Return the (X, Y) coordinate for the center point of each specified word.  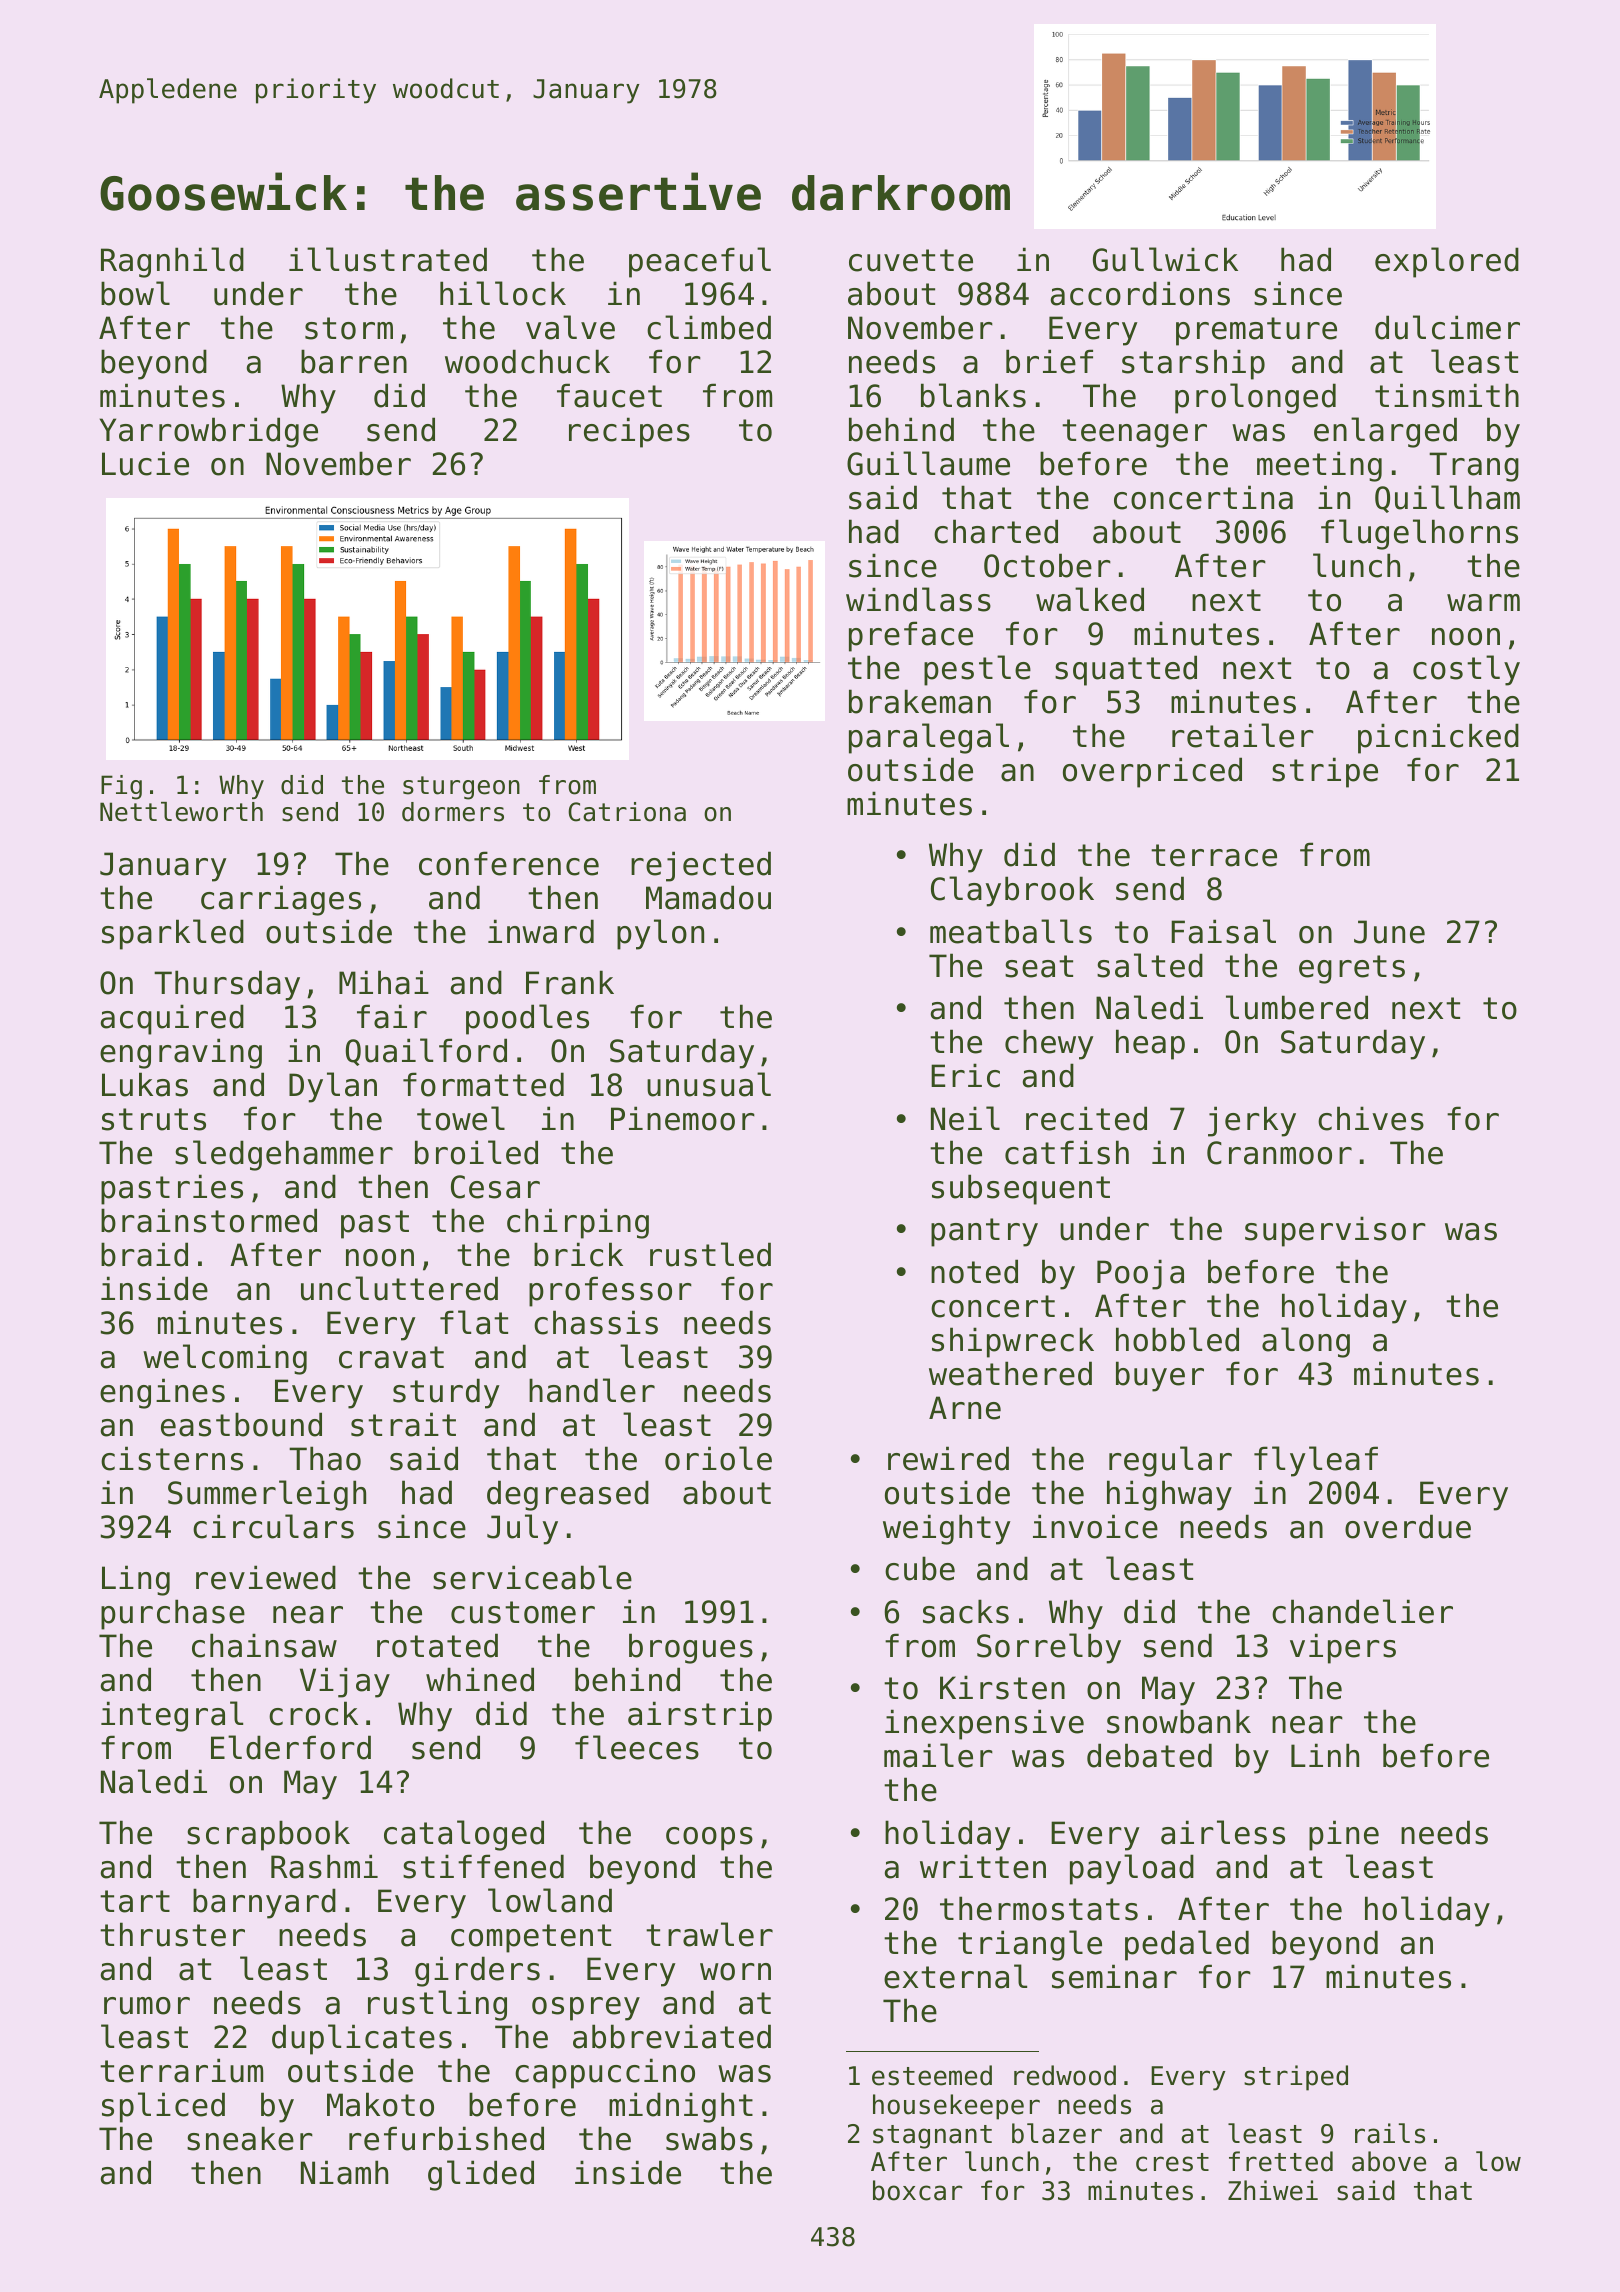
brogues (691, 1648)
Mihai (384, 982)
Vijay (345, 1682)
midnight (681, 2107)
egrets (1352, 969)
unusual (709, 1084)
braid (144, 1254)
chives (1371, 1118)
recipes (629, 432)
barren (354, 361)
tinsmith (1447, 395)
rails (1390, 2133)
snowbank (1179, 1721)
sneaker (250, 2138)
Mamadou (708, 897)
